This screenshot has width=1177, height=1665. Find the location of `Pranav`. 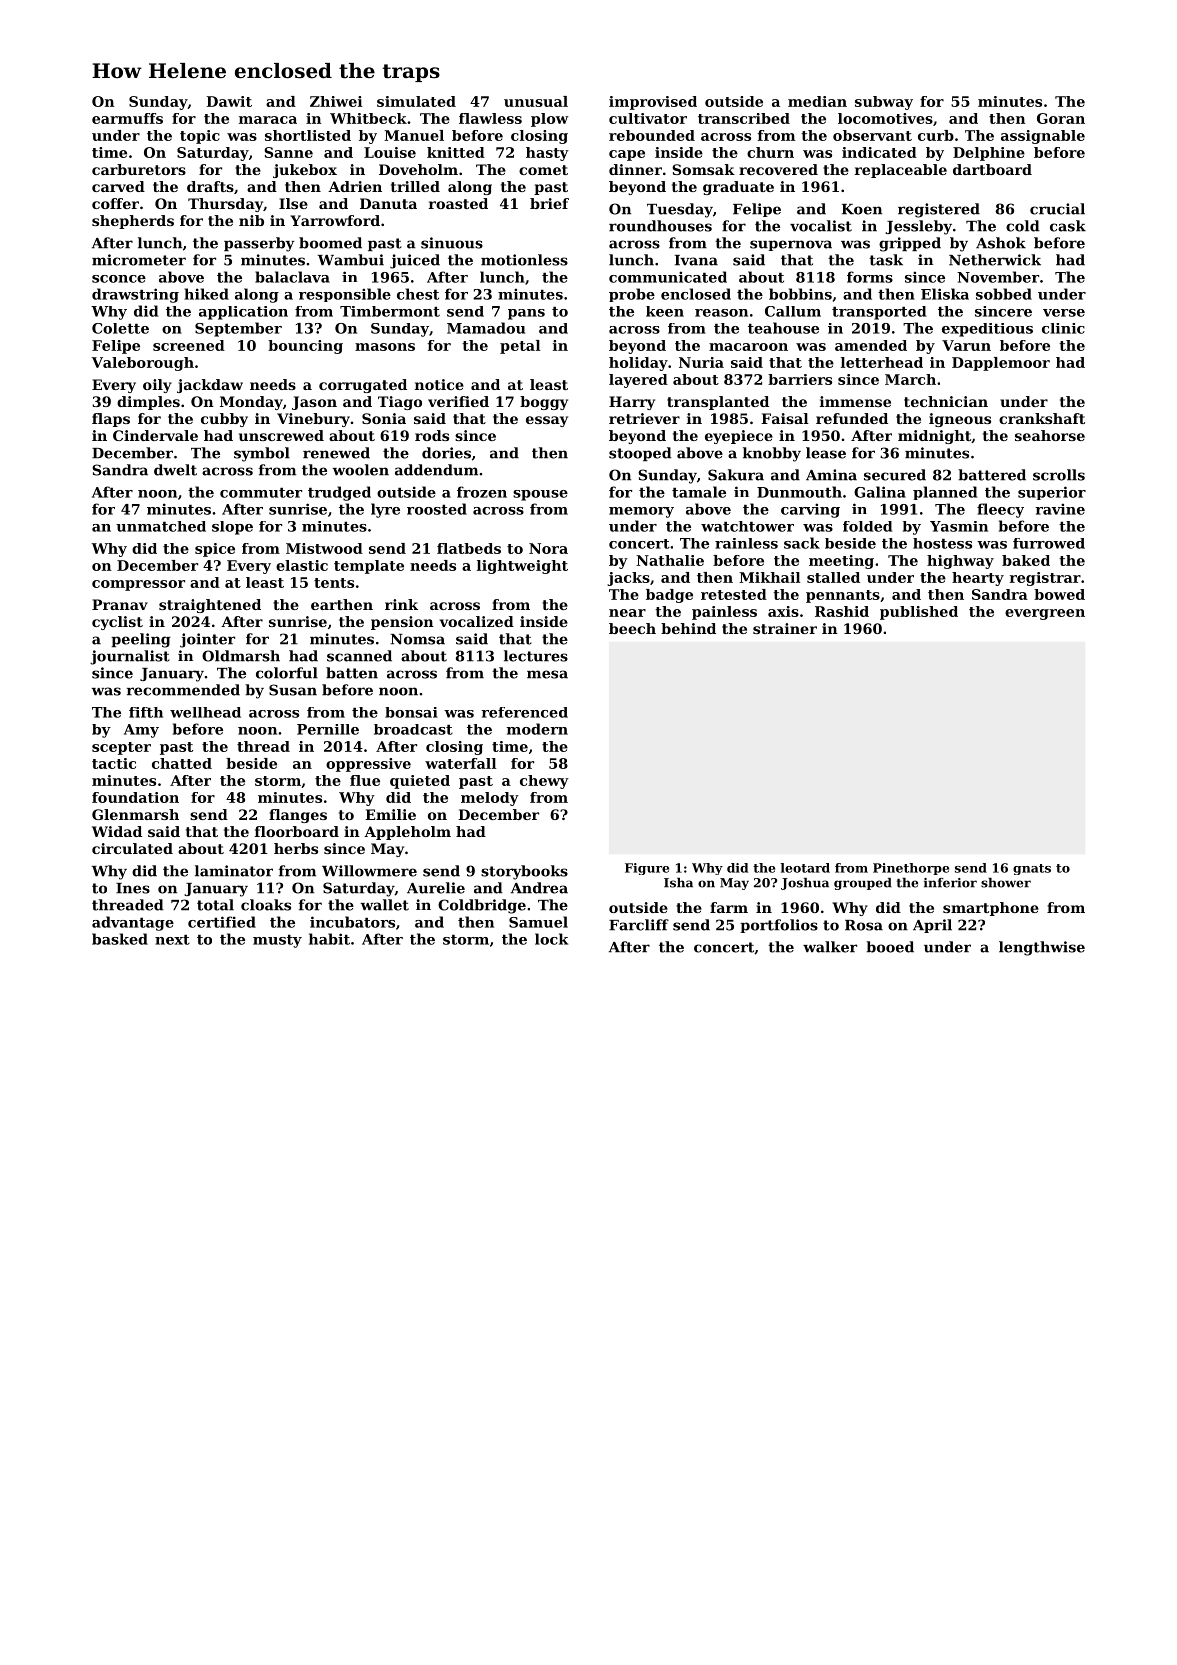

Pranav is located at coordinates (120, 604).
